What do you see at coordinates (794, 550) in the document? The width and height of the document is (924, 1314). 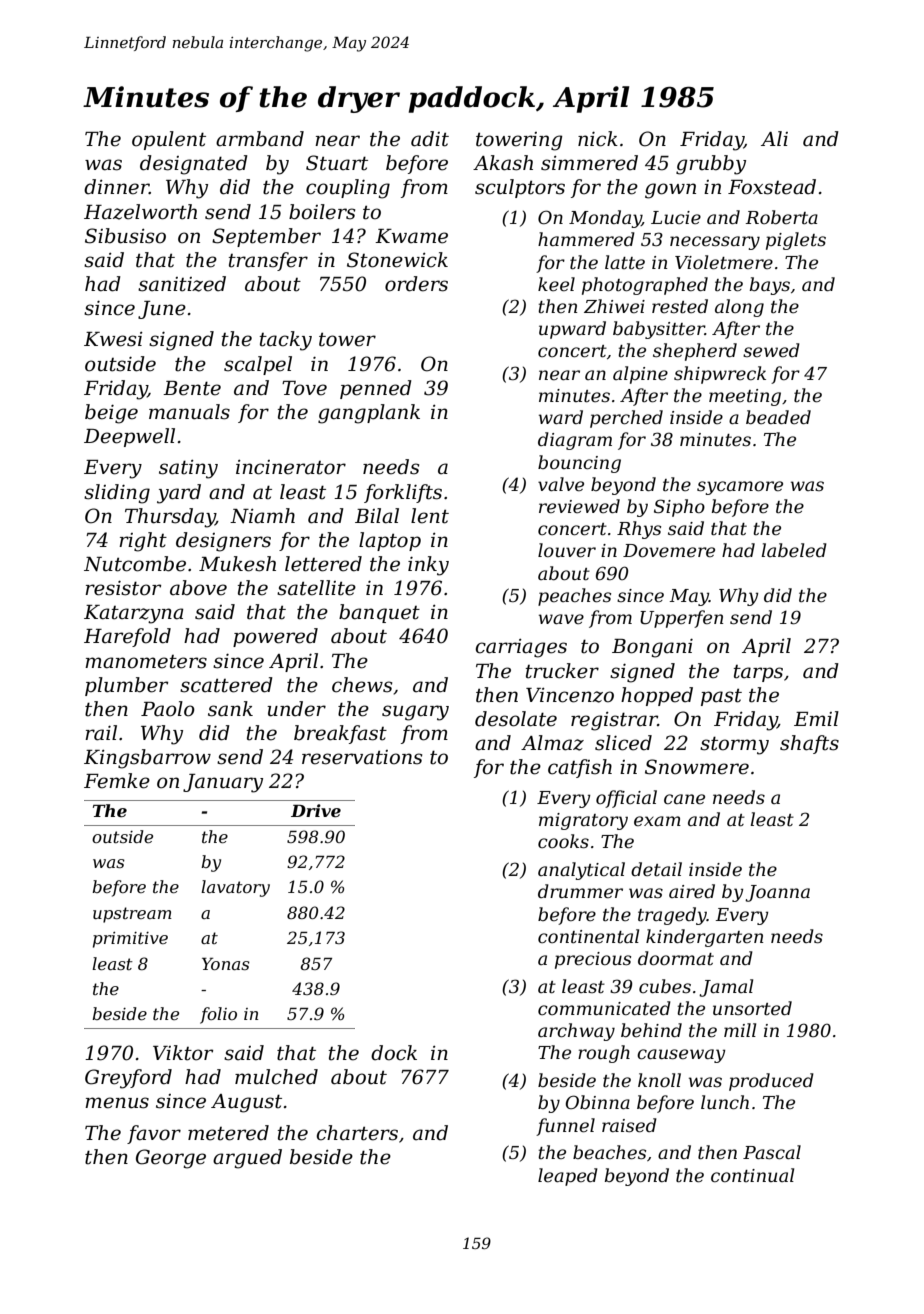 I see `labeled` at bounding box center [794, 550].
